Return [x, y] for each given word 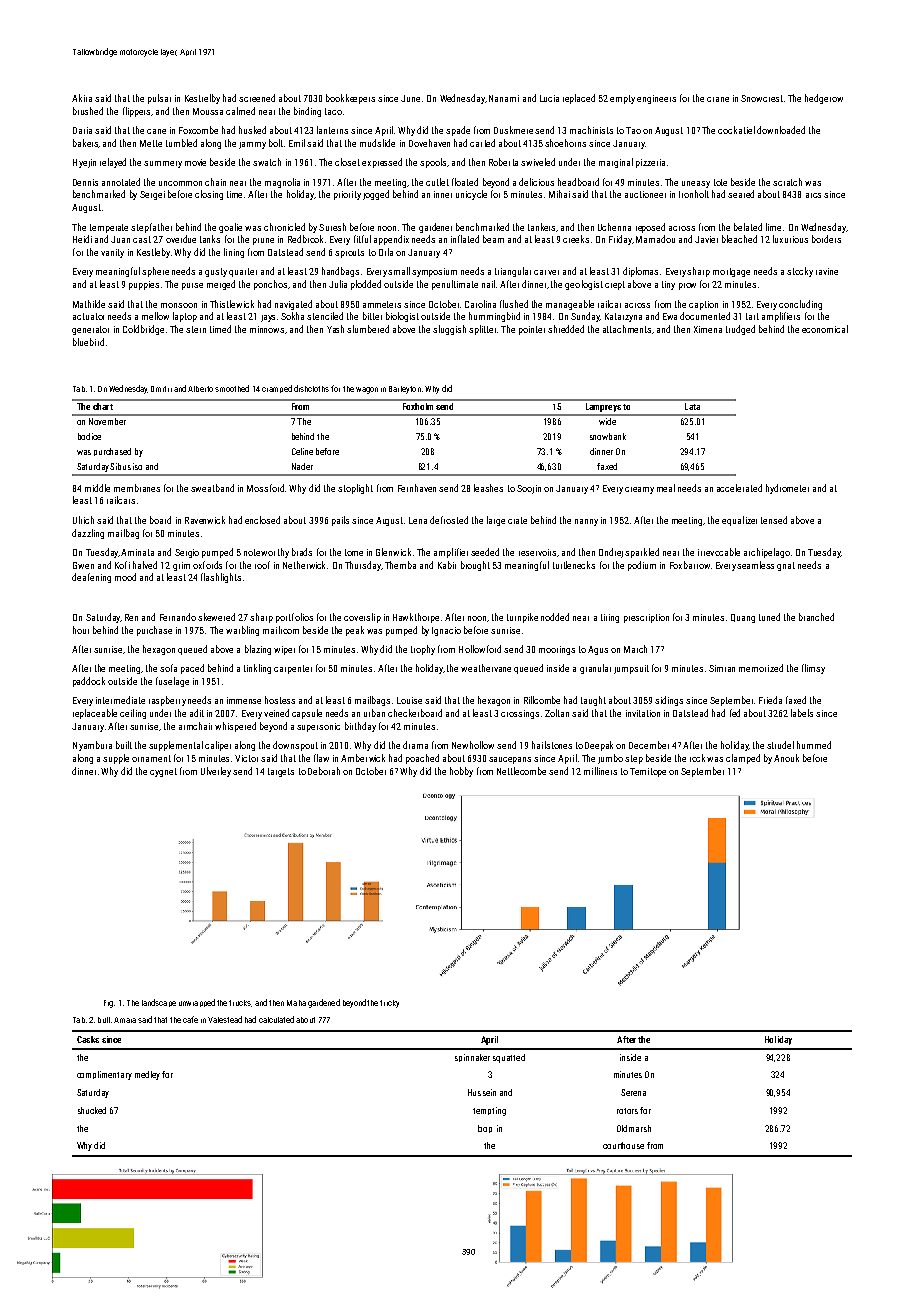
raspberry [167, 701]
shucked [92, 1110]
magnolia [282, 183]
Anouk [786, 758]
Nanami [504, 98]
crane [718, 99]
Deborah [324, 771]
